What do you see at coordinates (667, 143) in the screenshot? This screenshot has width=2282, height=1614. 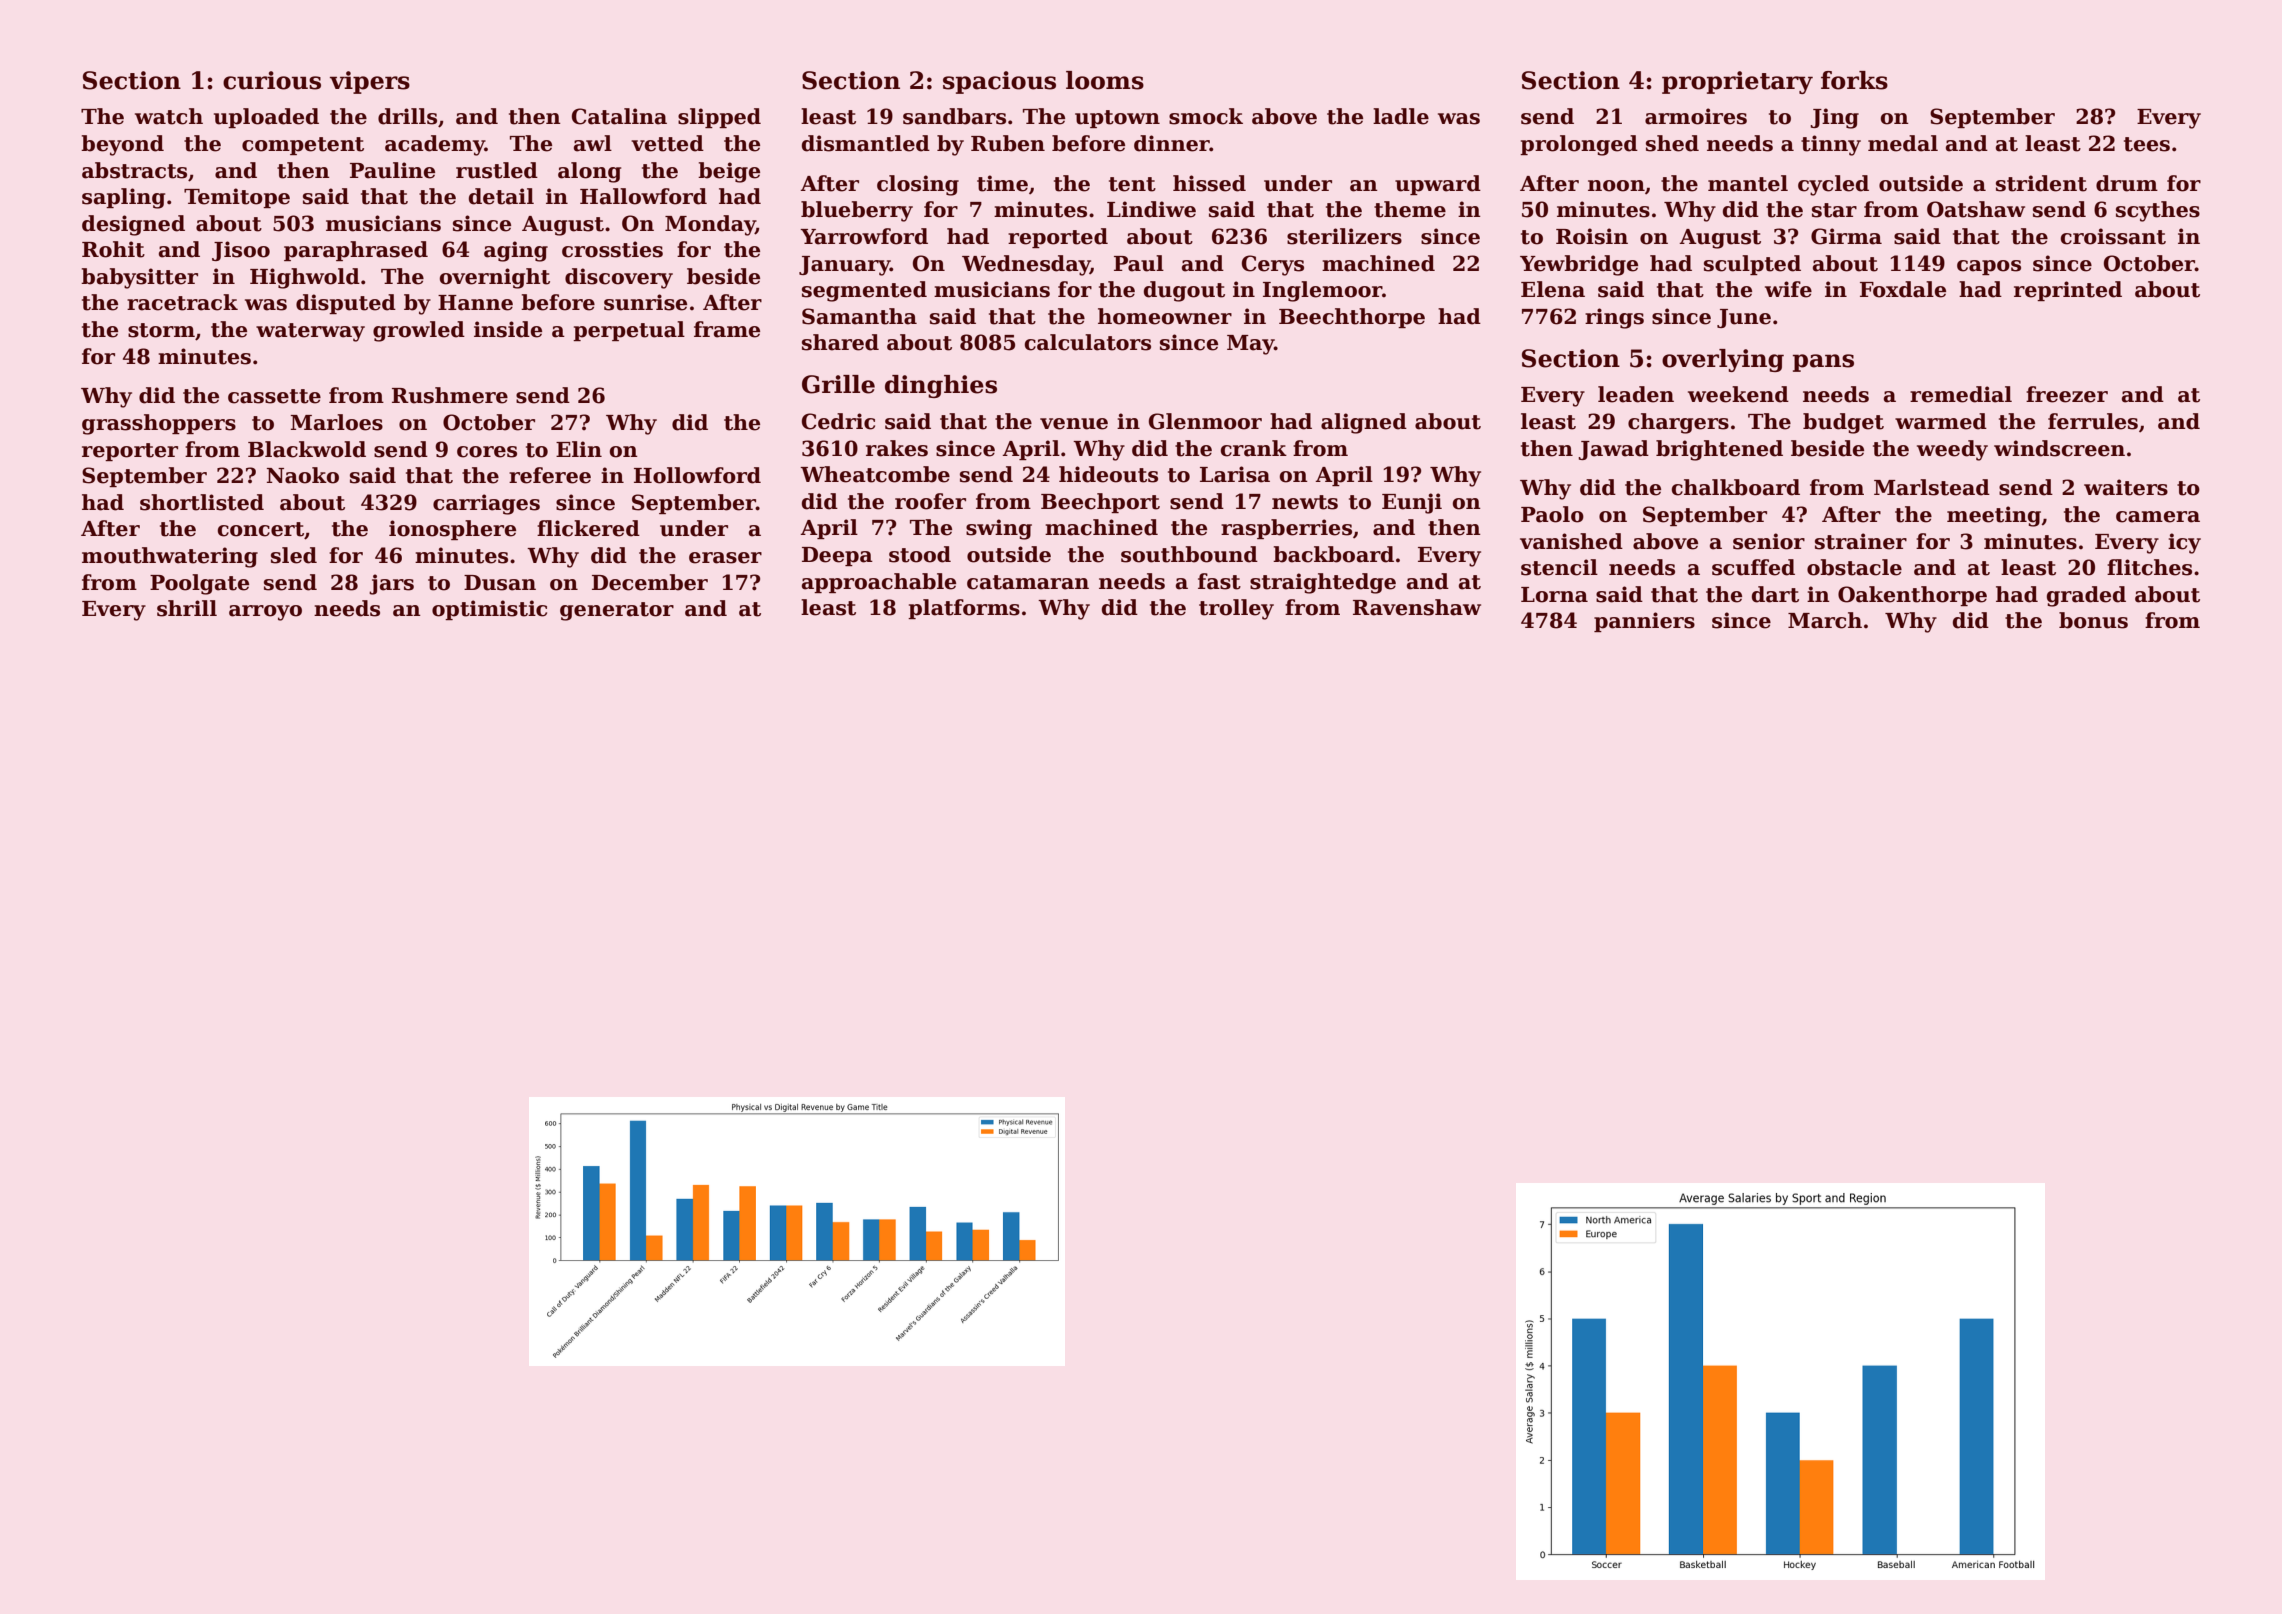 I see `vetted` at bounding box center [667, 143].
